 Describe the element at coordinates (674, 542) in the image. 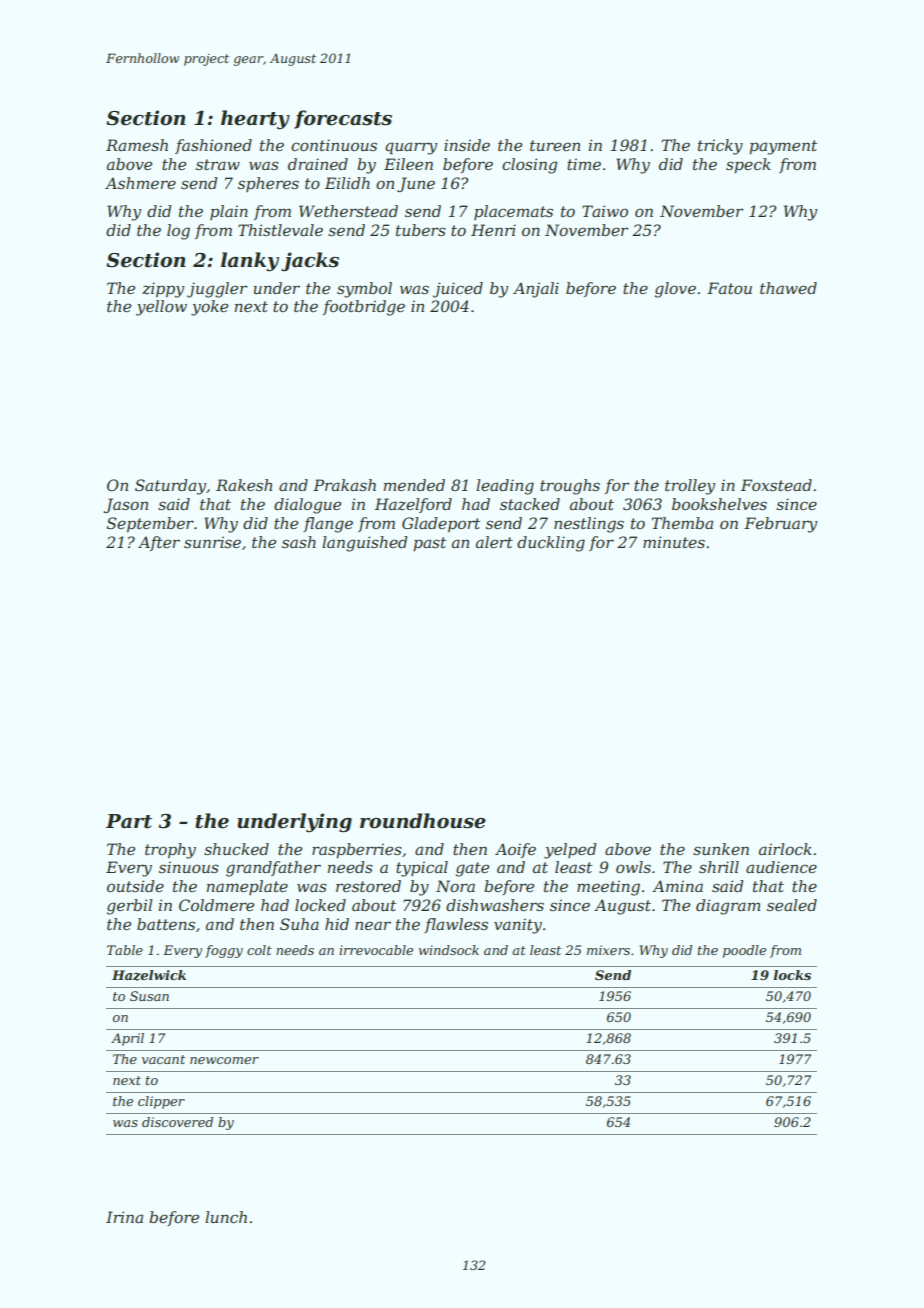

I see `minutes` at that location.
